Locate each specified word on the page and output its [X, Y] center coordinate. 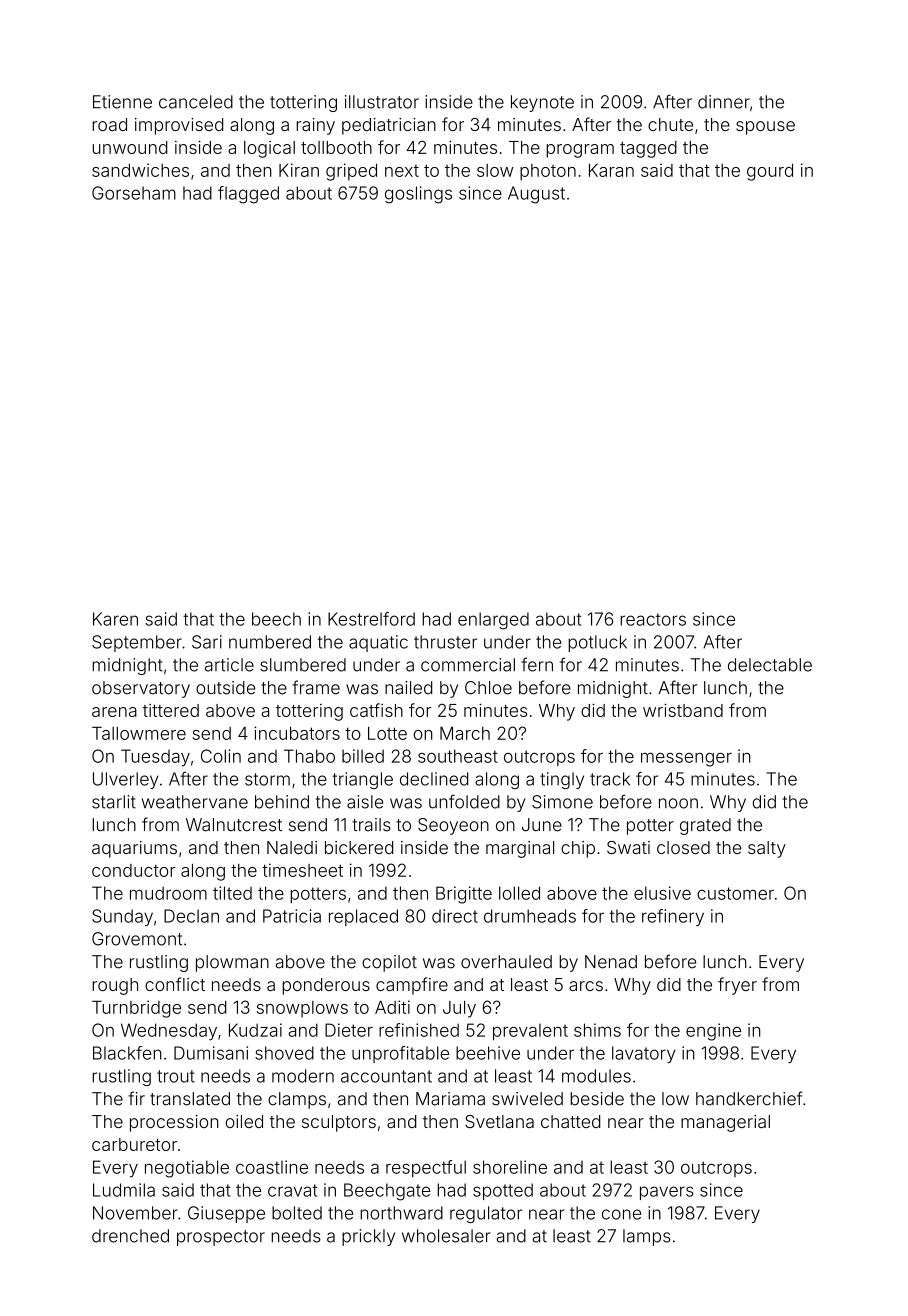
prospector [221, 1238]
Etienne [122, 102]
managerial [725, 1123]
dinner [724, 102]
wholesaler [446, 1236]
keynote [542, 103]
